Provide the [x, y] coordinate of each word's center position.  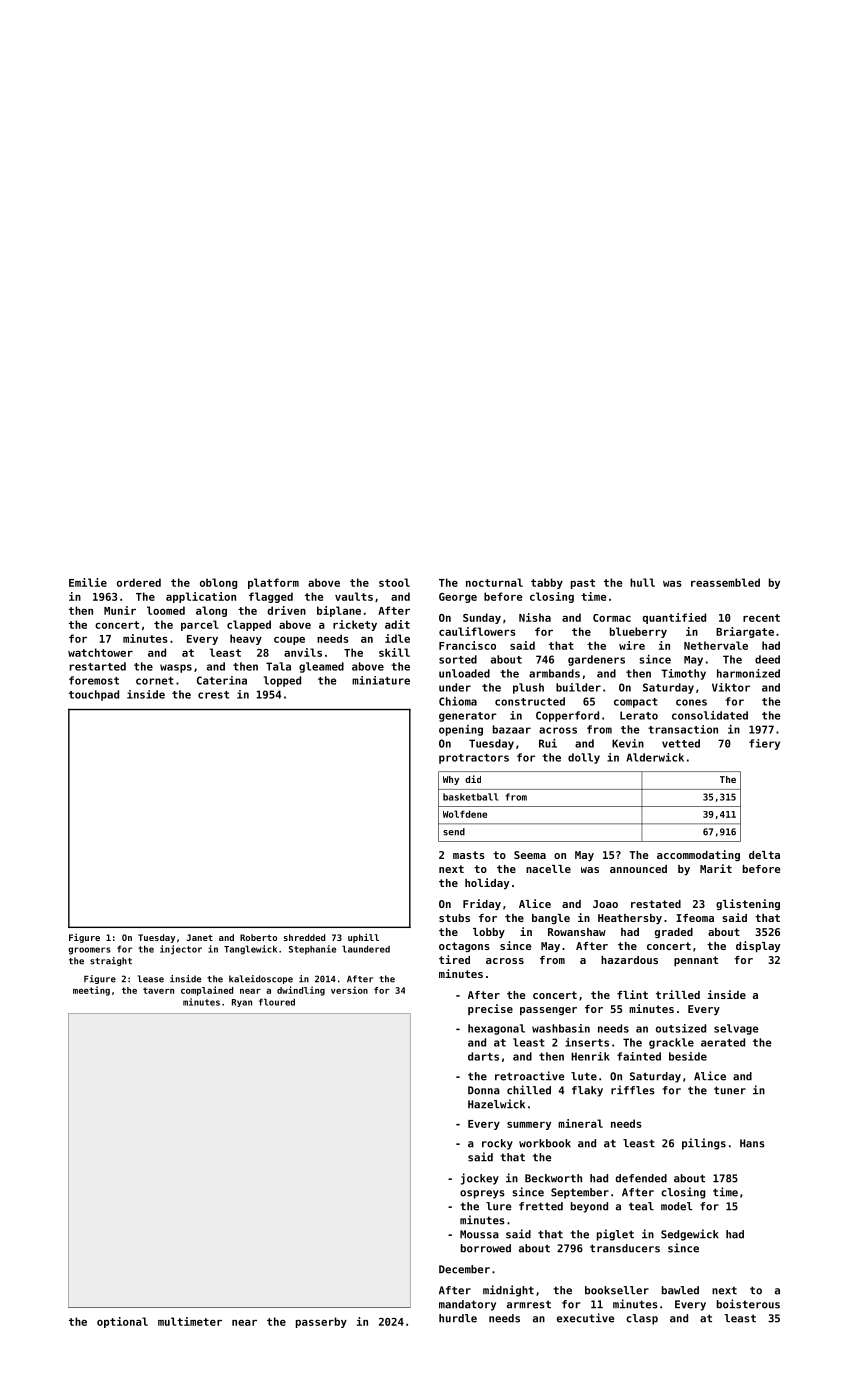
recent [761, 618]
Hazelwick [496, 1104]
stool [394, 582]
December [464, 1269]
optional [122, 1322]
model [676, 1206]
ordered [139, 582]
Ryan [242, 1003]
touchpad [94, 695]
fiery [764, 744]
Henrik [590, 1056]
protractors [474, 759]
